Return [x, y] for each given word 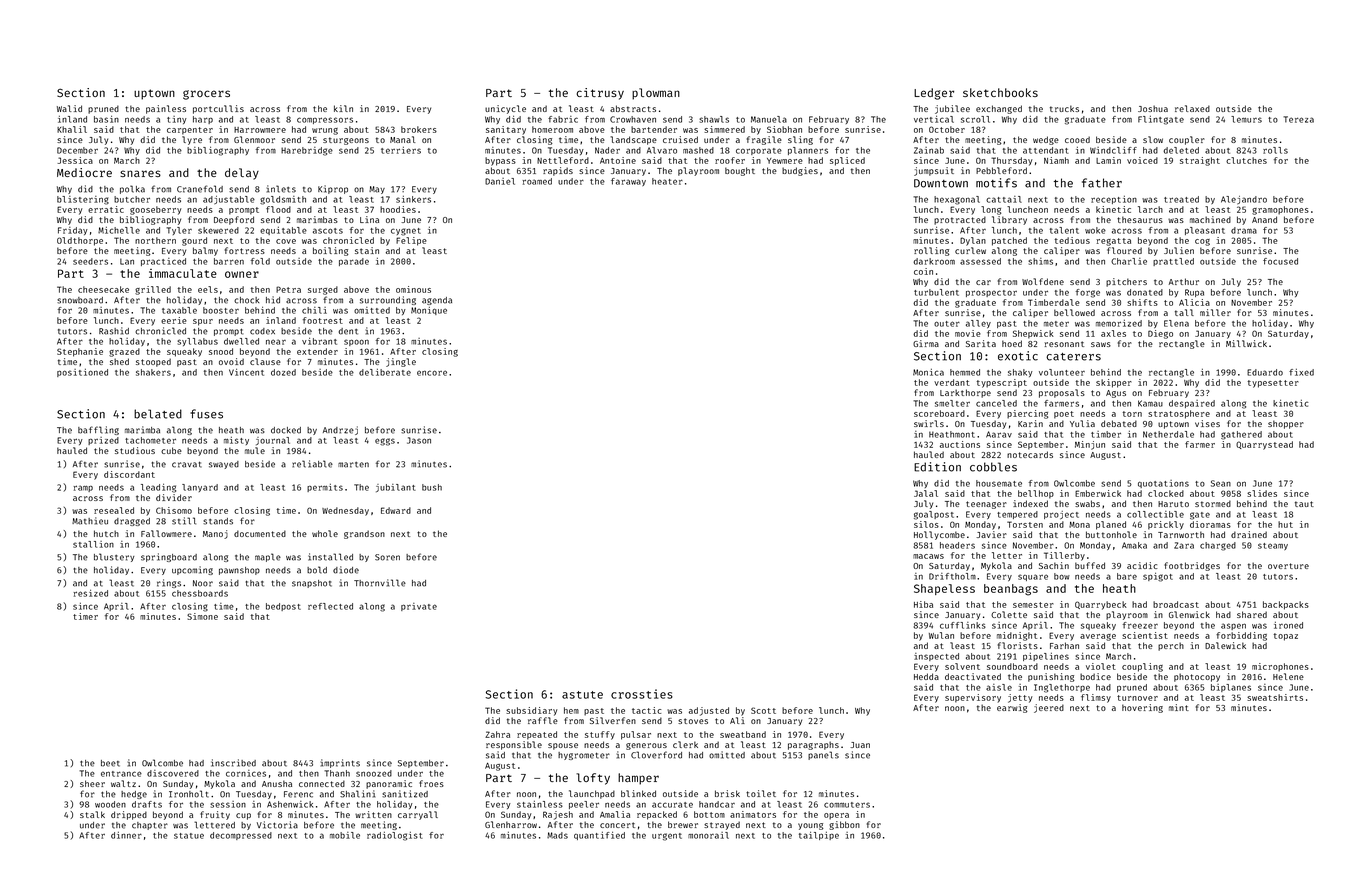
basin [106, 119]
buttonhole [1111, 534]
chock [246, 300]
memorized [1119, 323]
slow [1153, 139]
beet [110, 763]
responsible [514, 745]
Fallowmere [166, 533]
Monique [429, 311]
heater [667, 181]
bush [432, 487]
